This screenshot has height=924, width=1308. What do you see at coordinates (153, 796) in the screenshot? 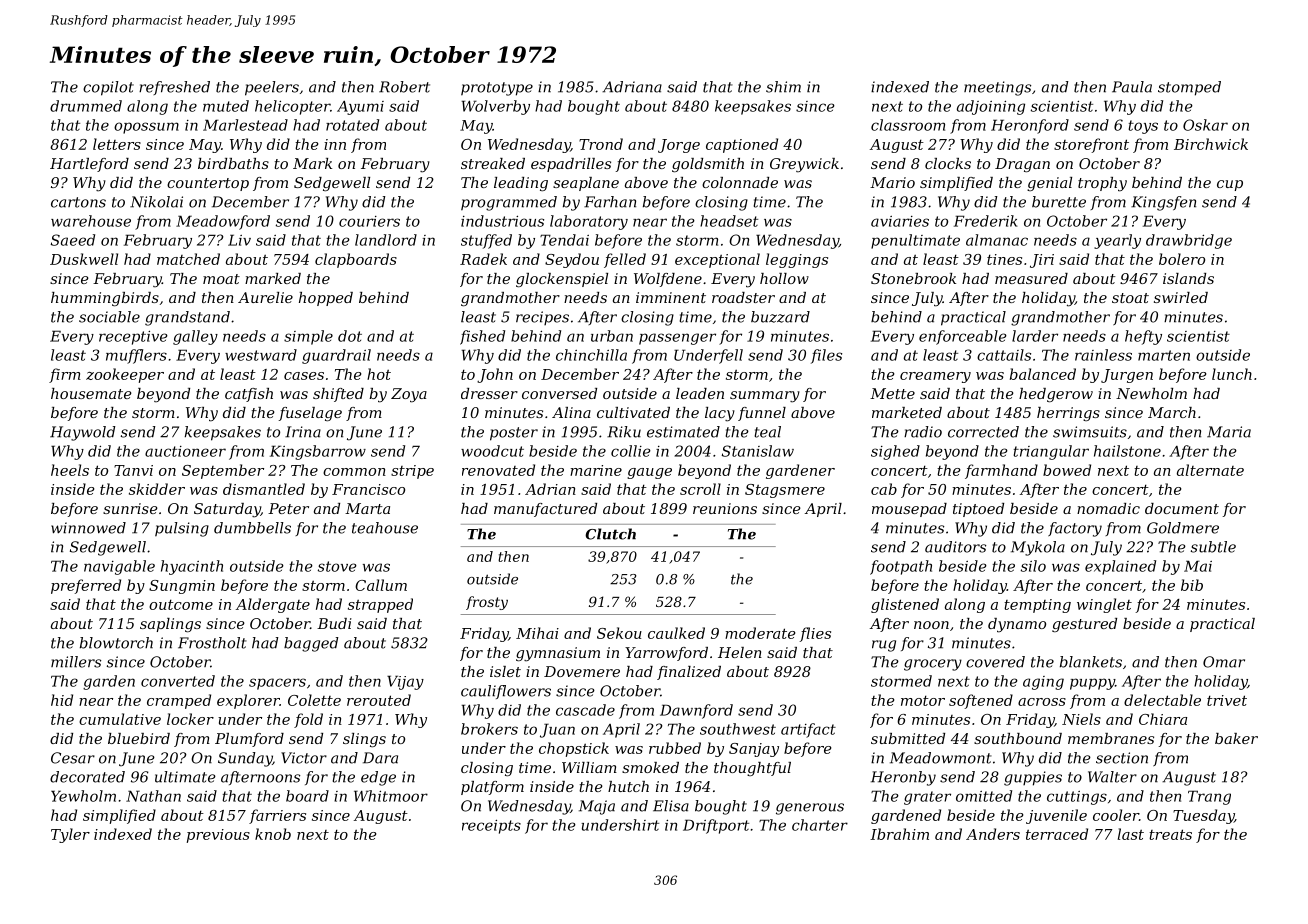
I see `Nathan` at bounding box center [153, 796].
